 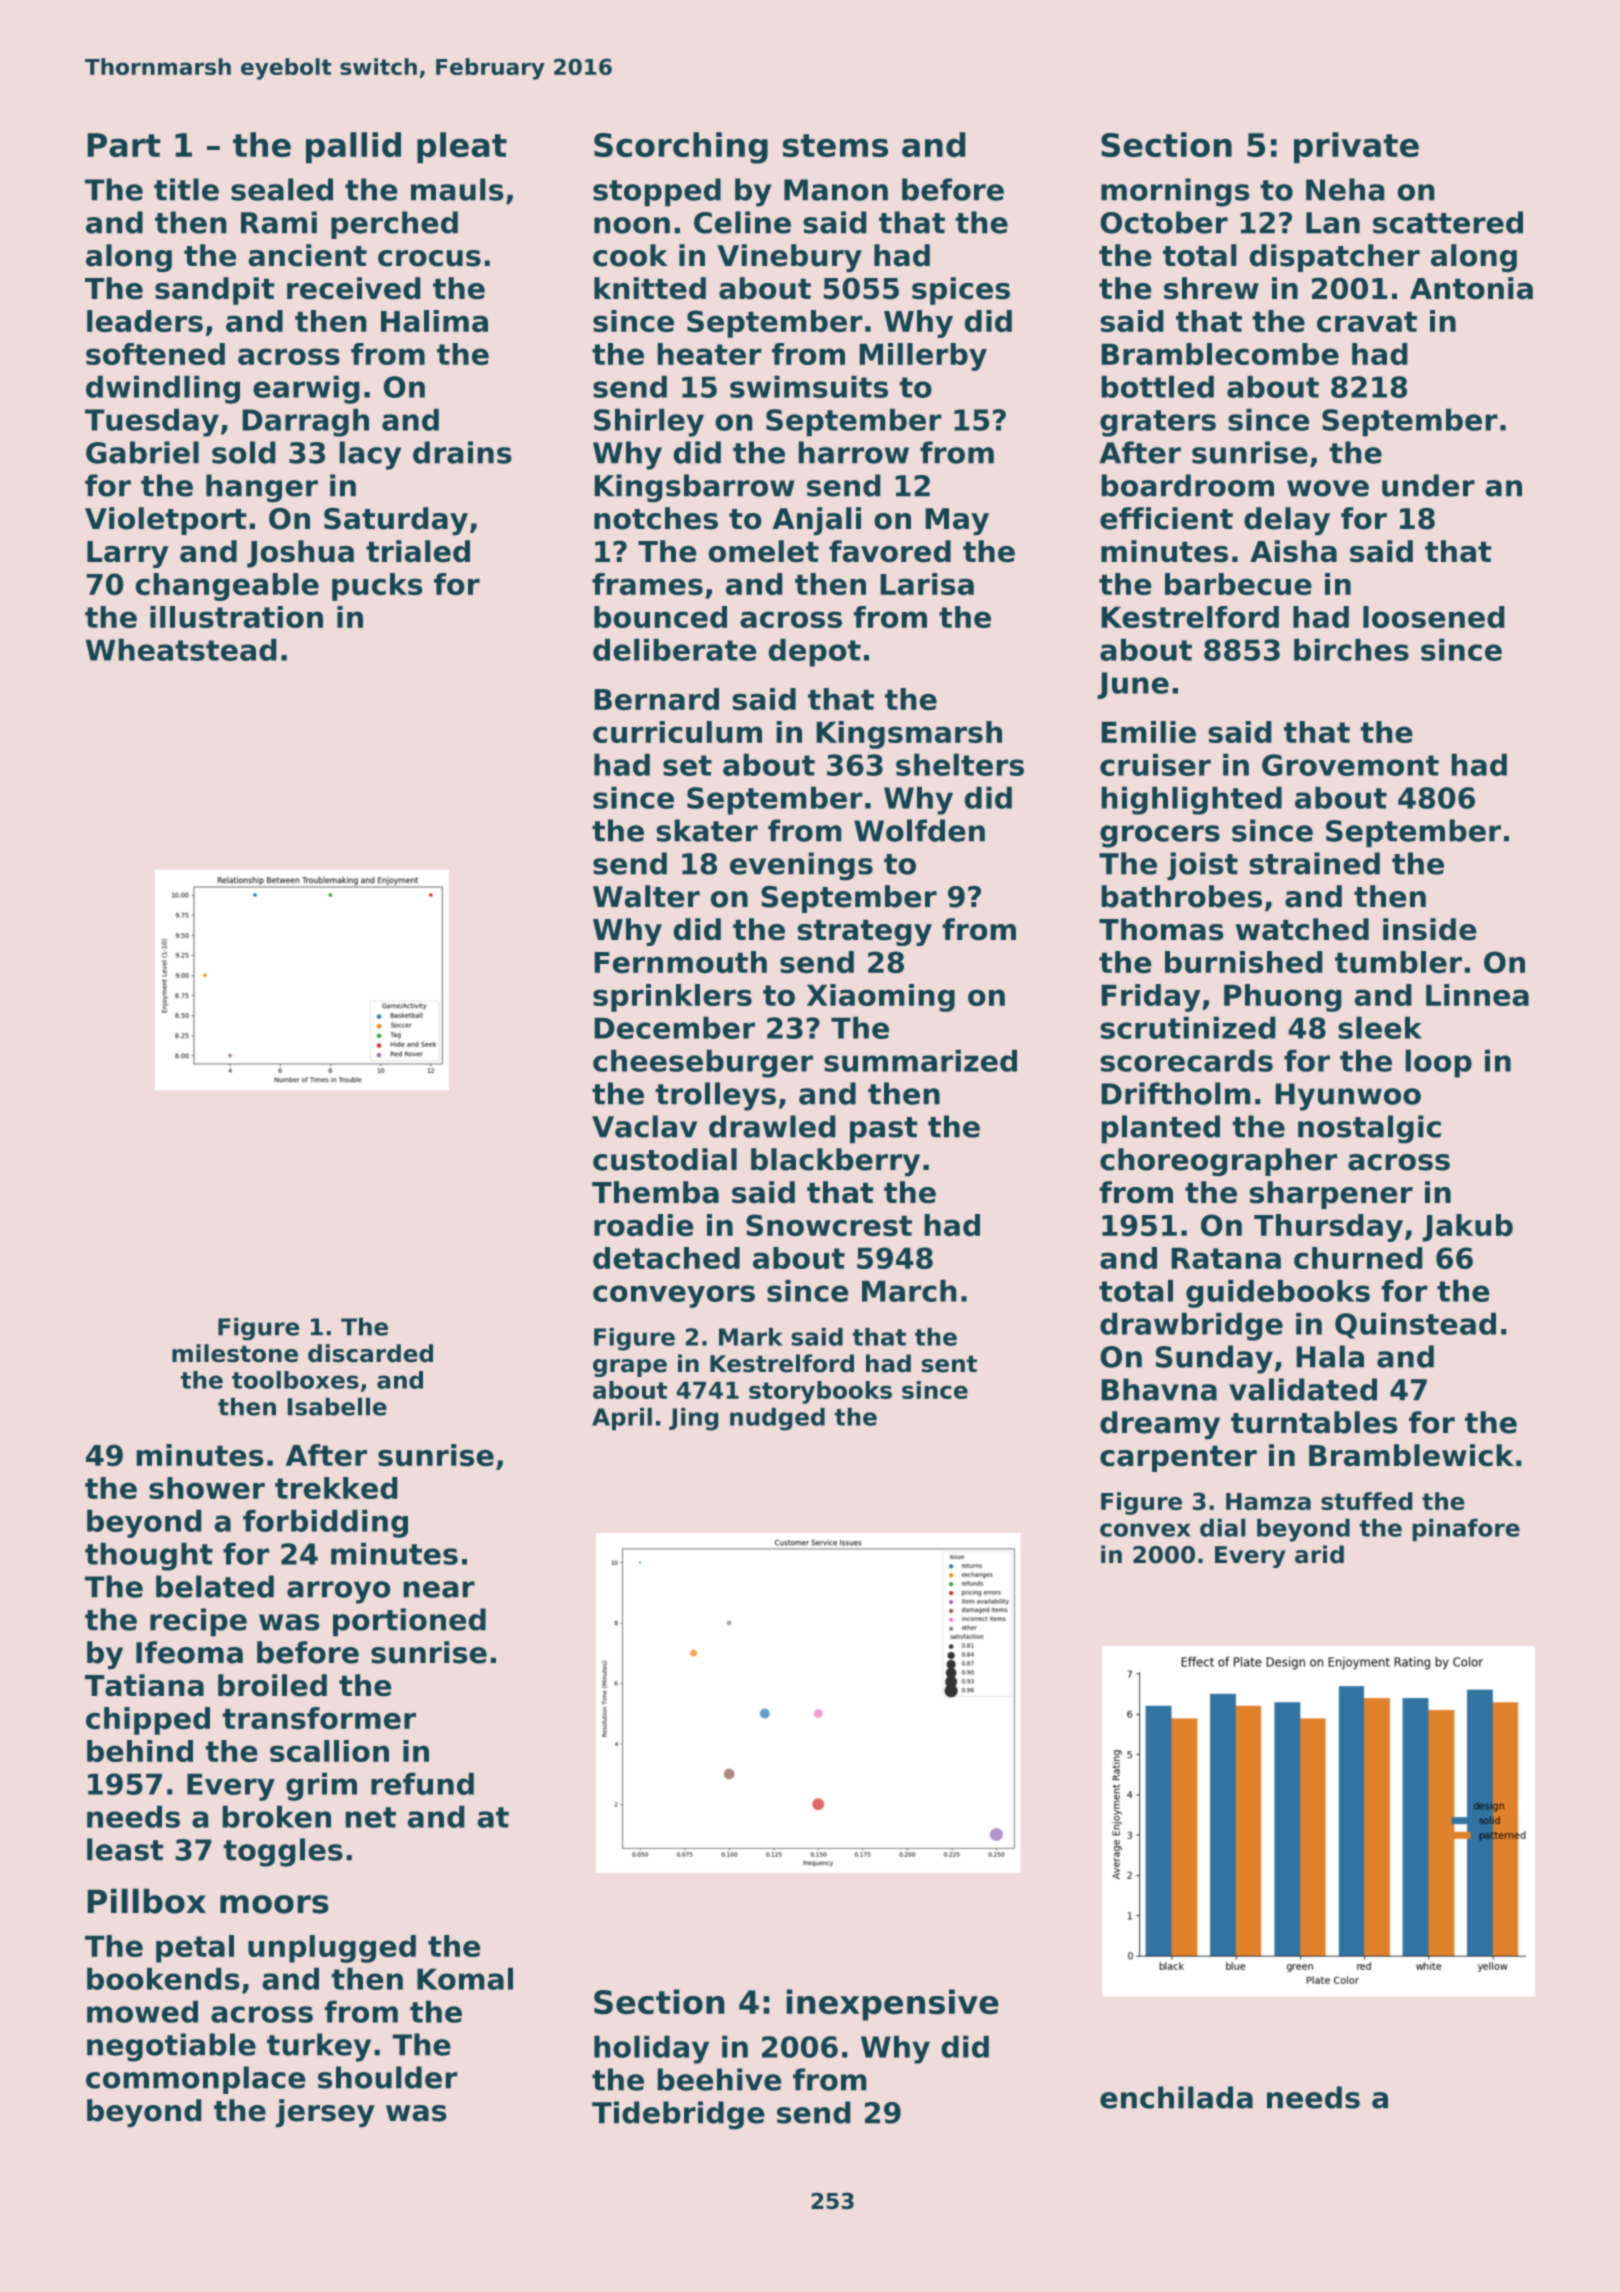 What do you see at coordinates (319, 2047) in the document?
I see `turkey` at bounding box center [319, 2047].
